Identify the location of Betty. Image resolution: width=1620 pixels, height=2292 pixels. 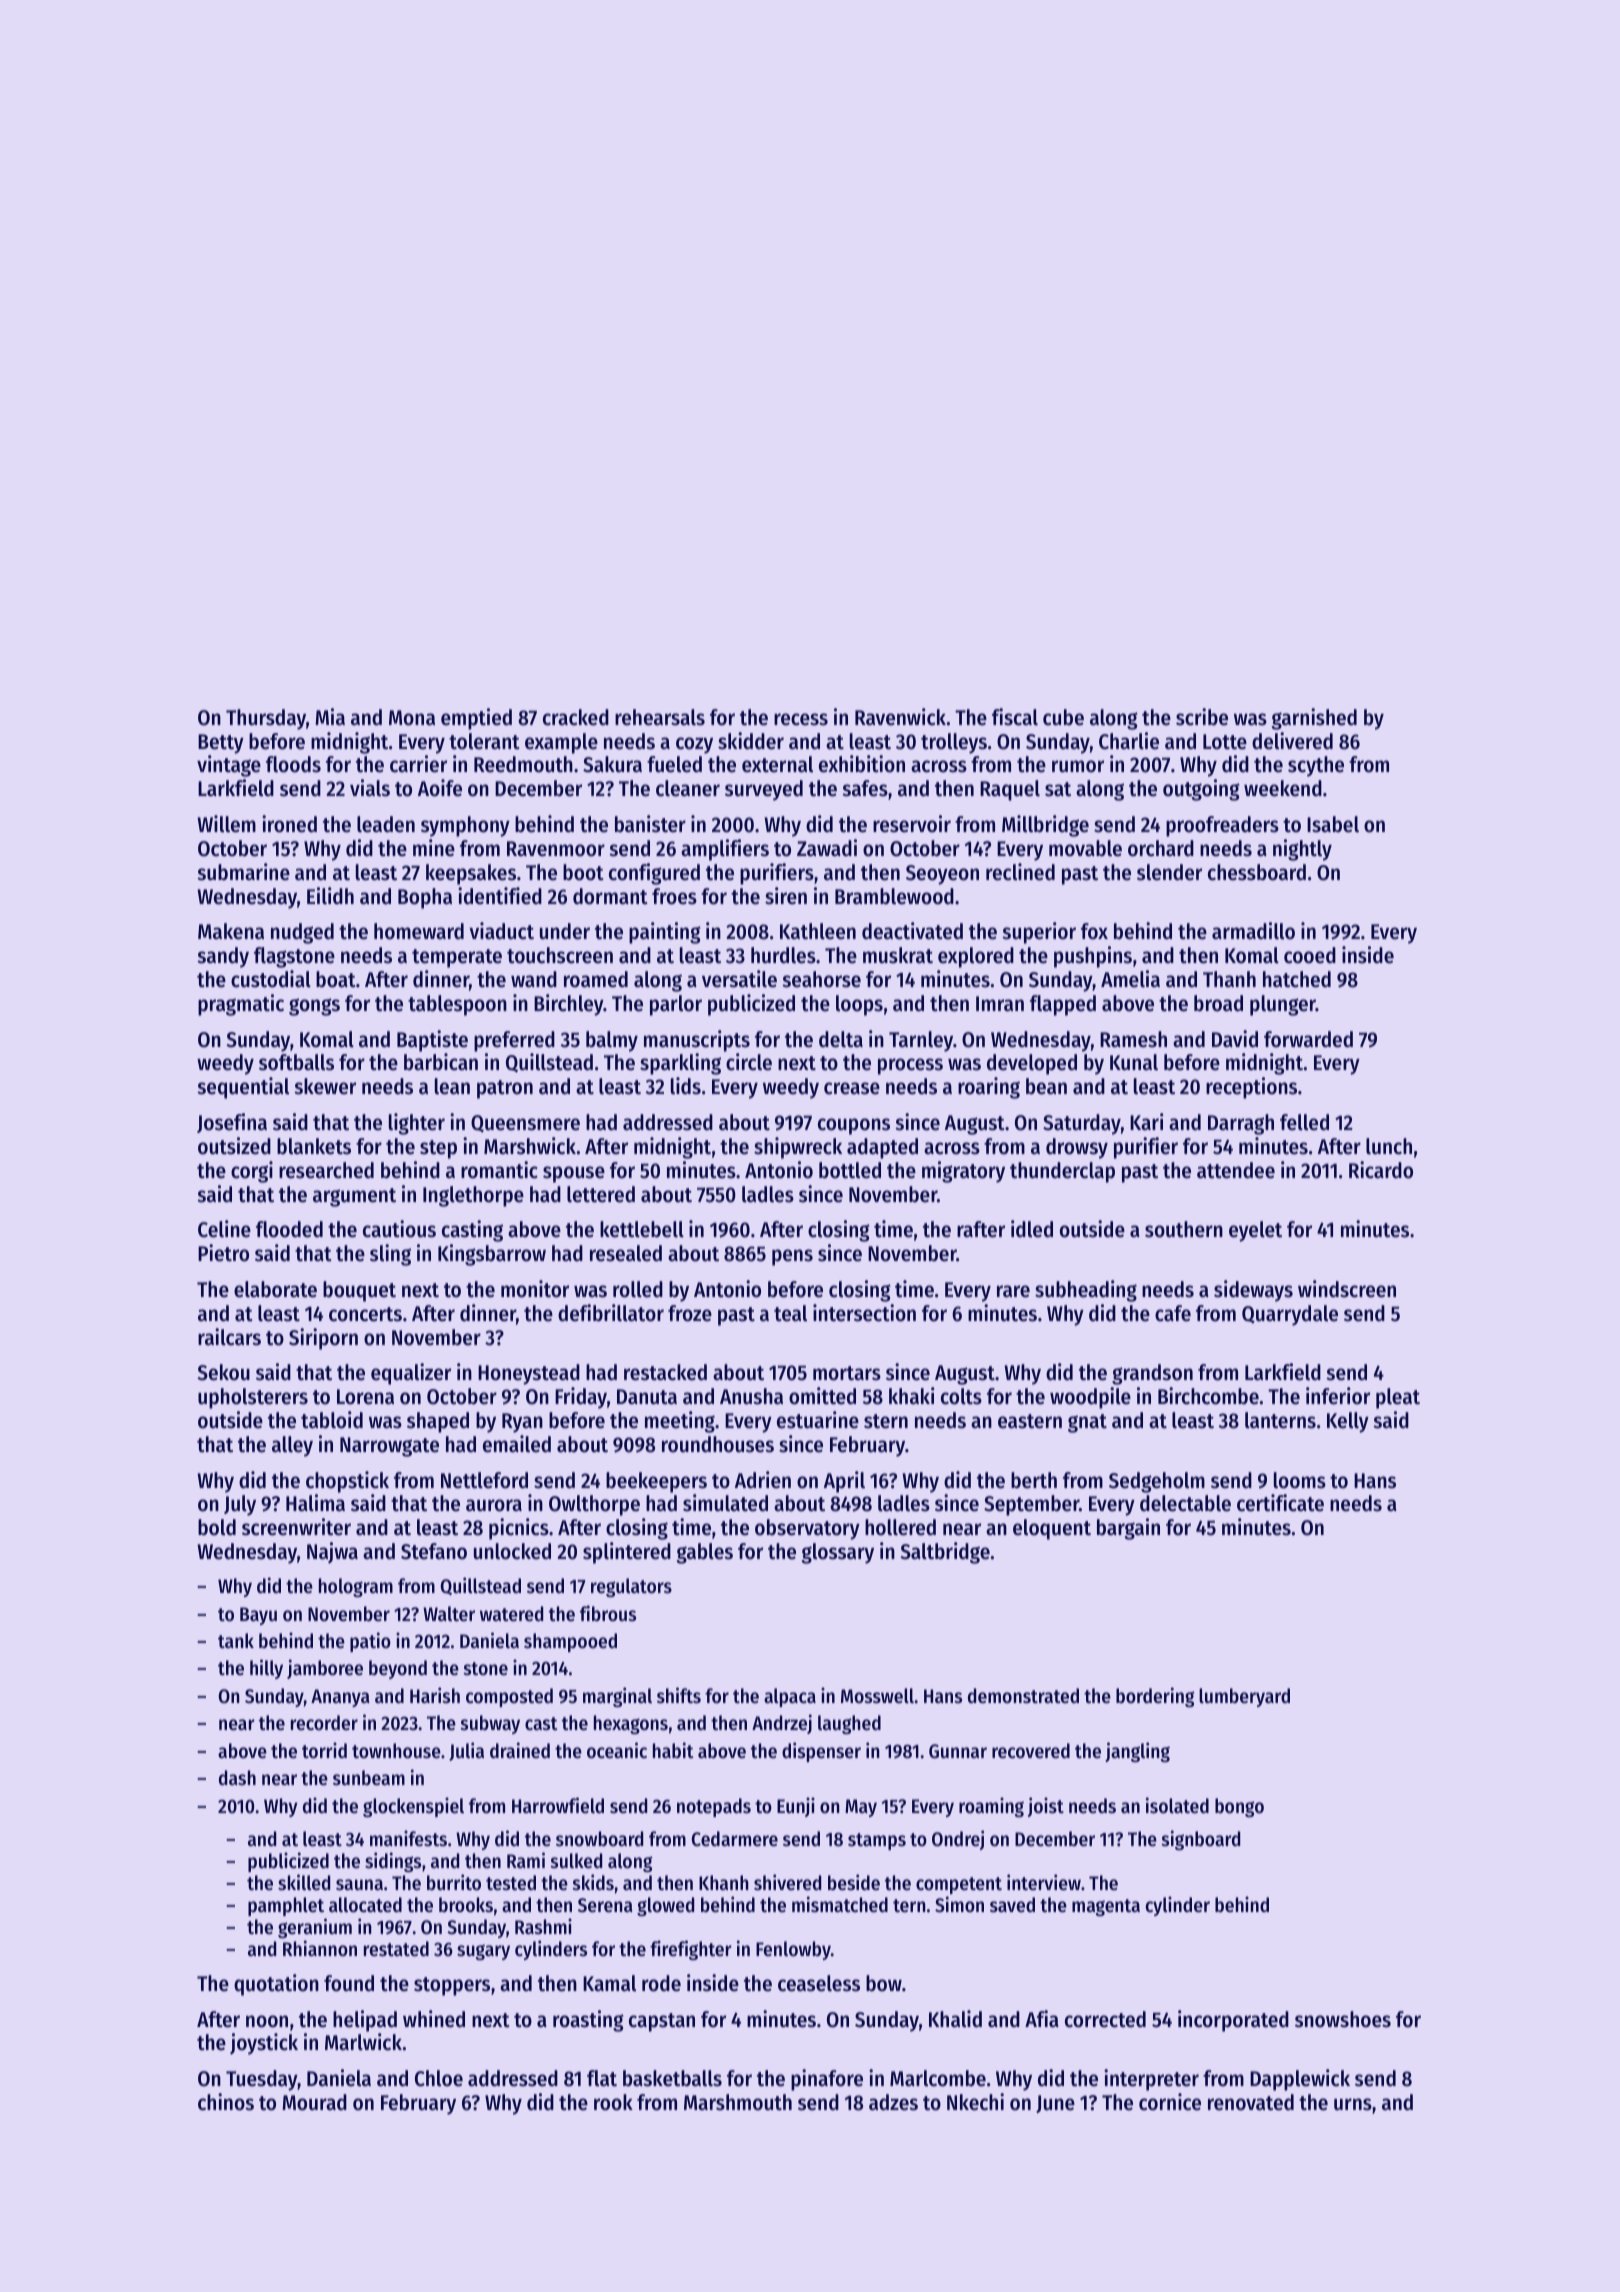
(221, 744).
